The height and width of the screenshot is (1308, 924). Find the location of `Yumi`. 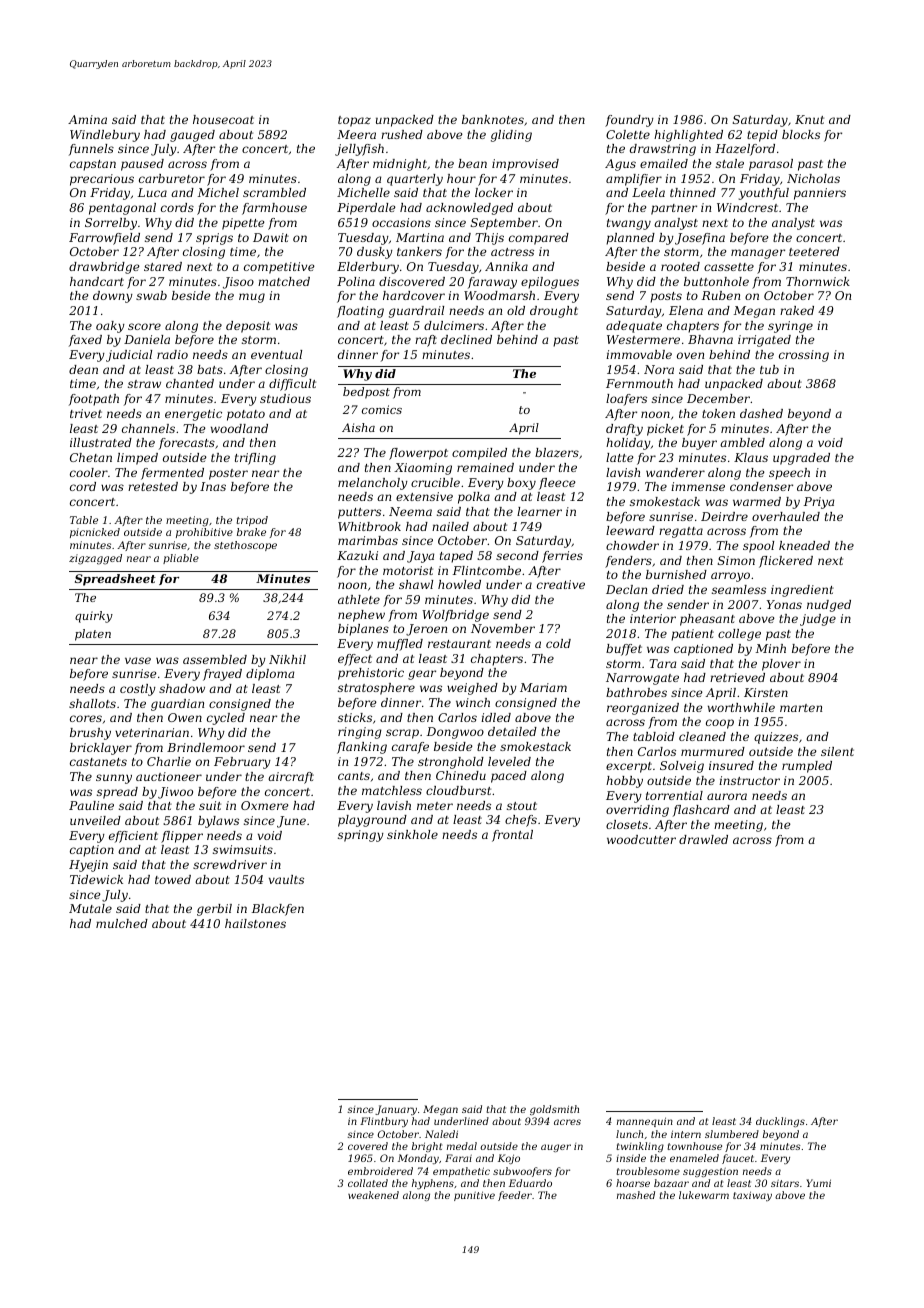

Yumi is located at coordinates (818, 1183).
